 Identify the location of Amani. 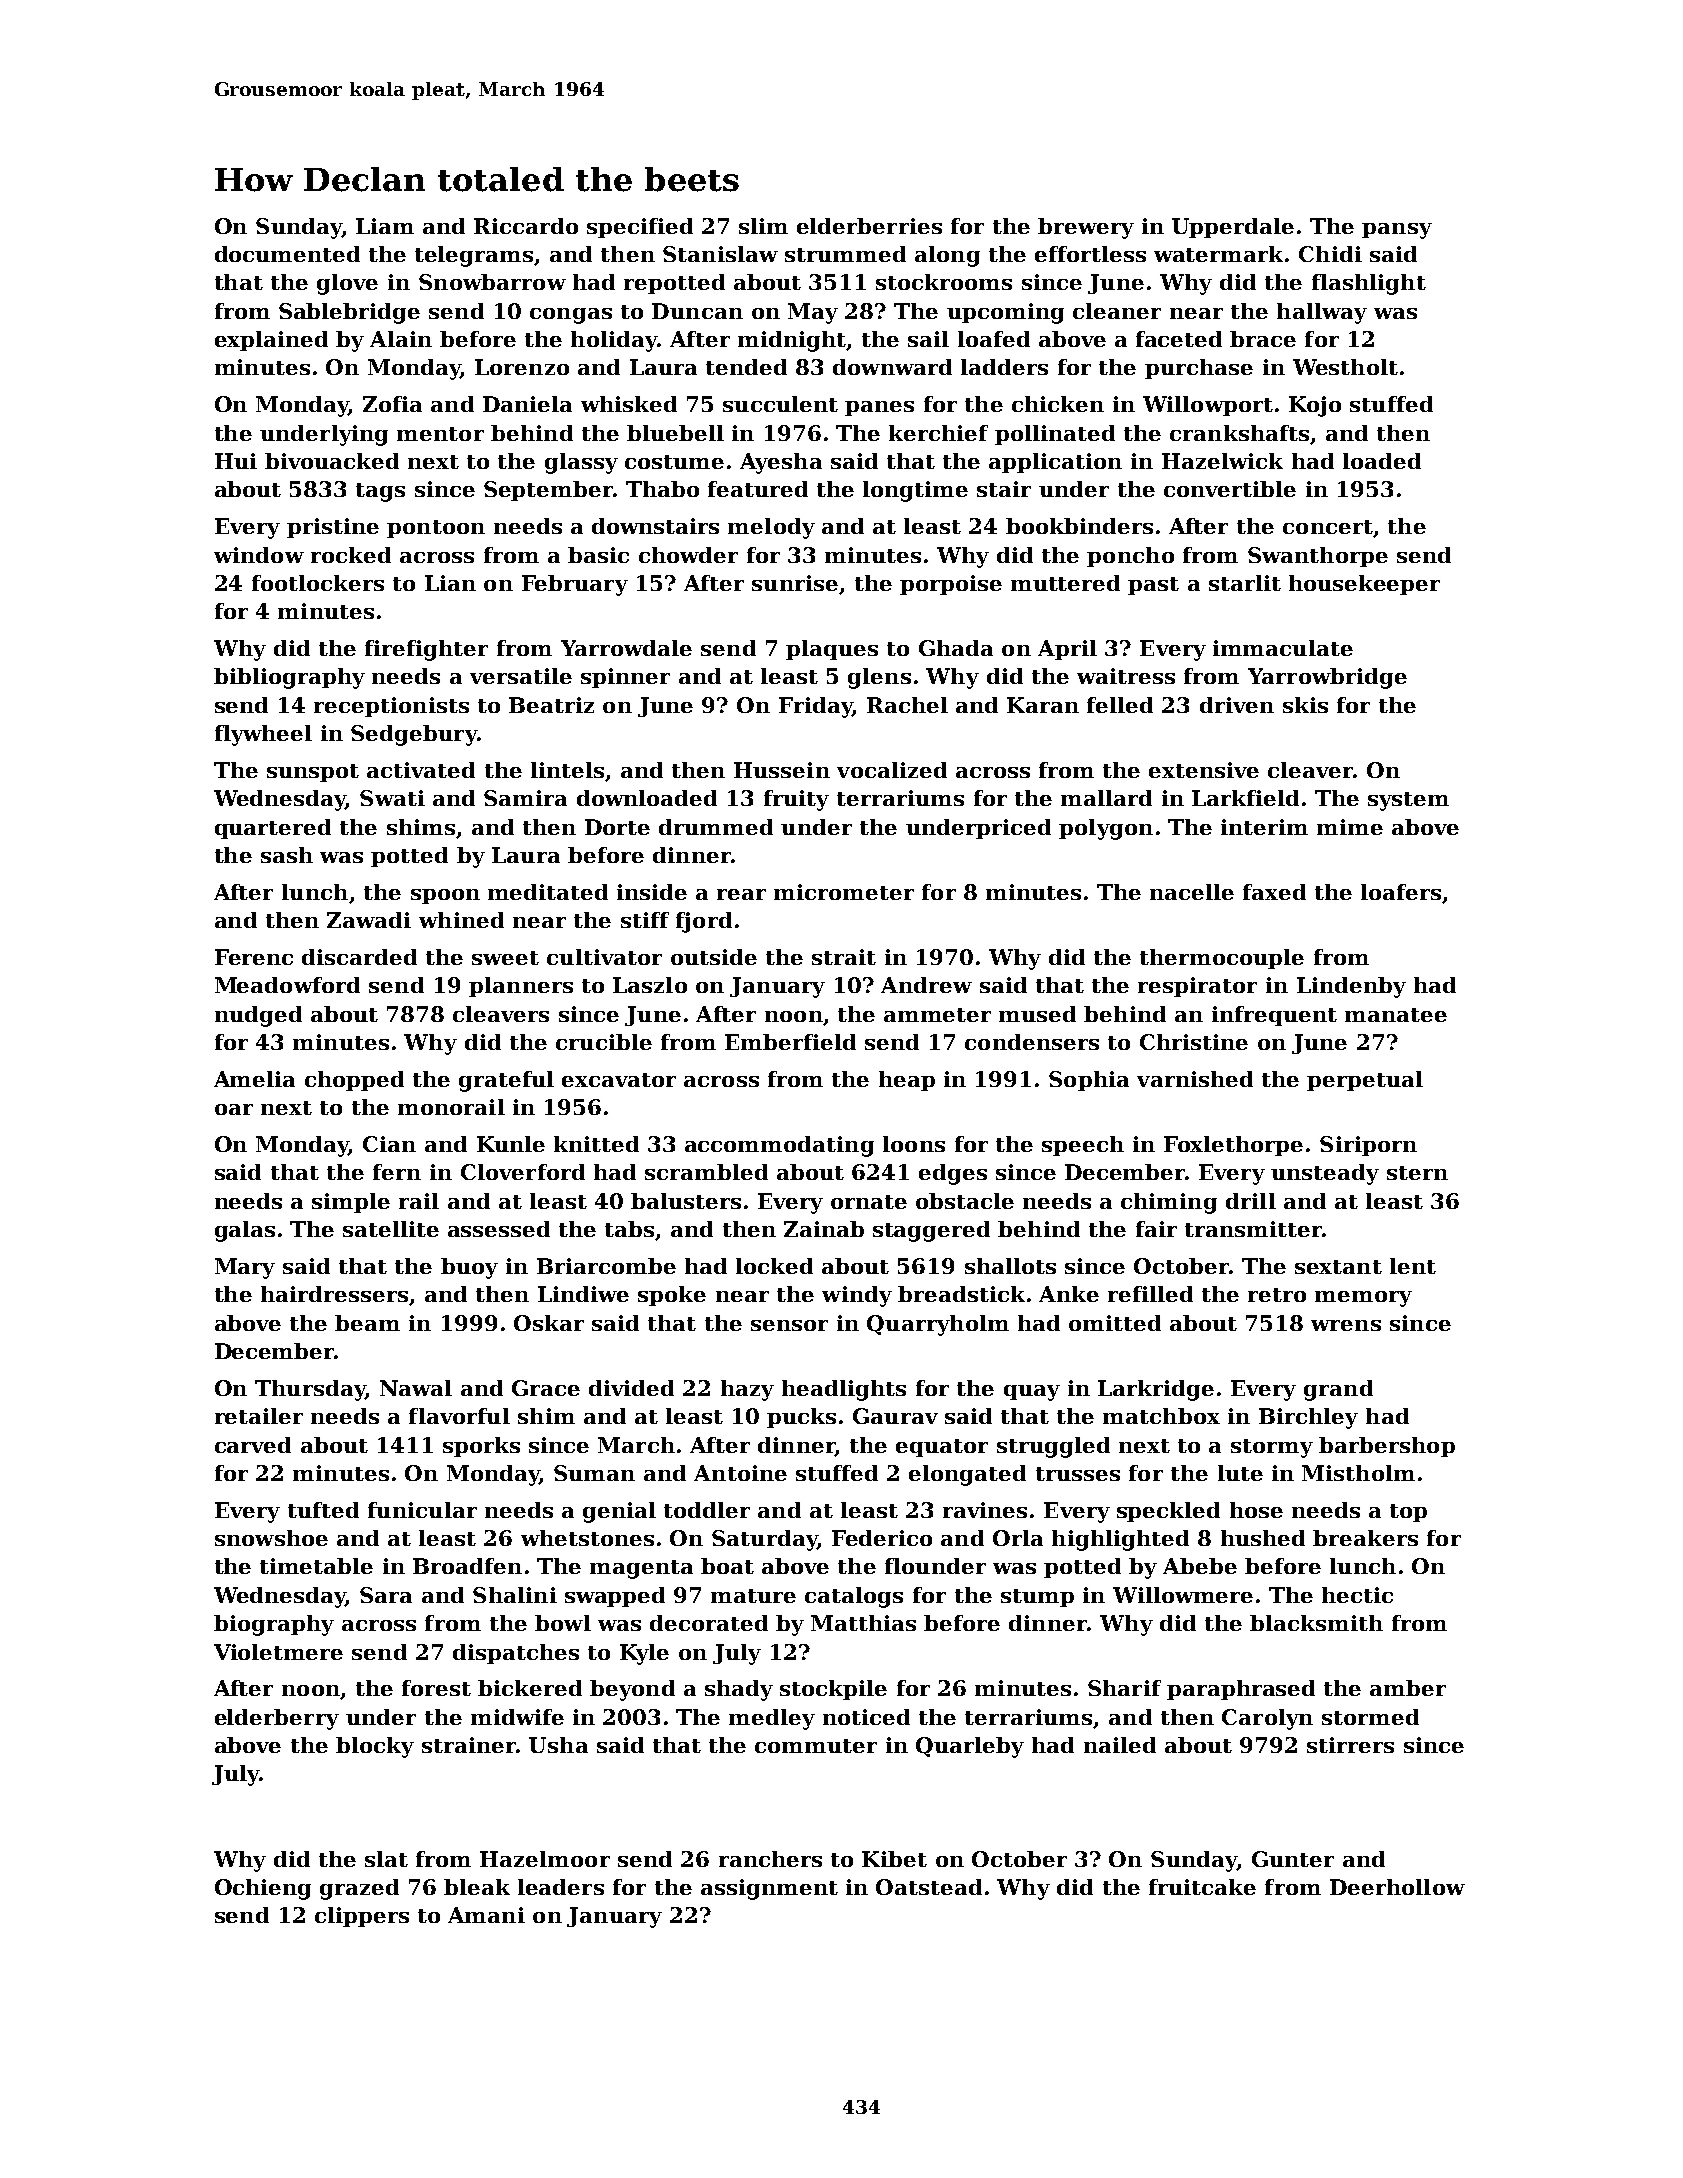
(486, 1915).
